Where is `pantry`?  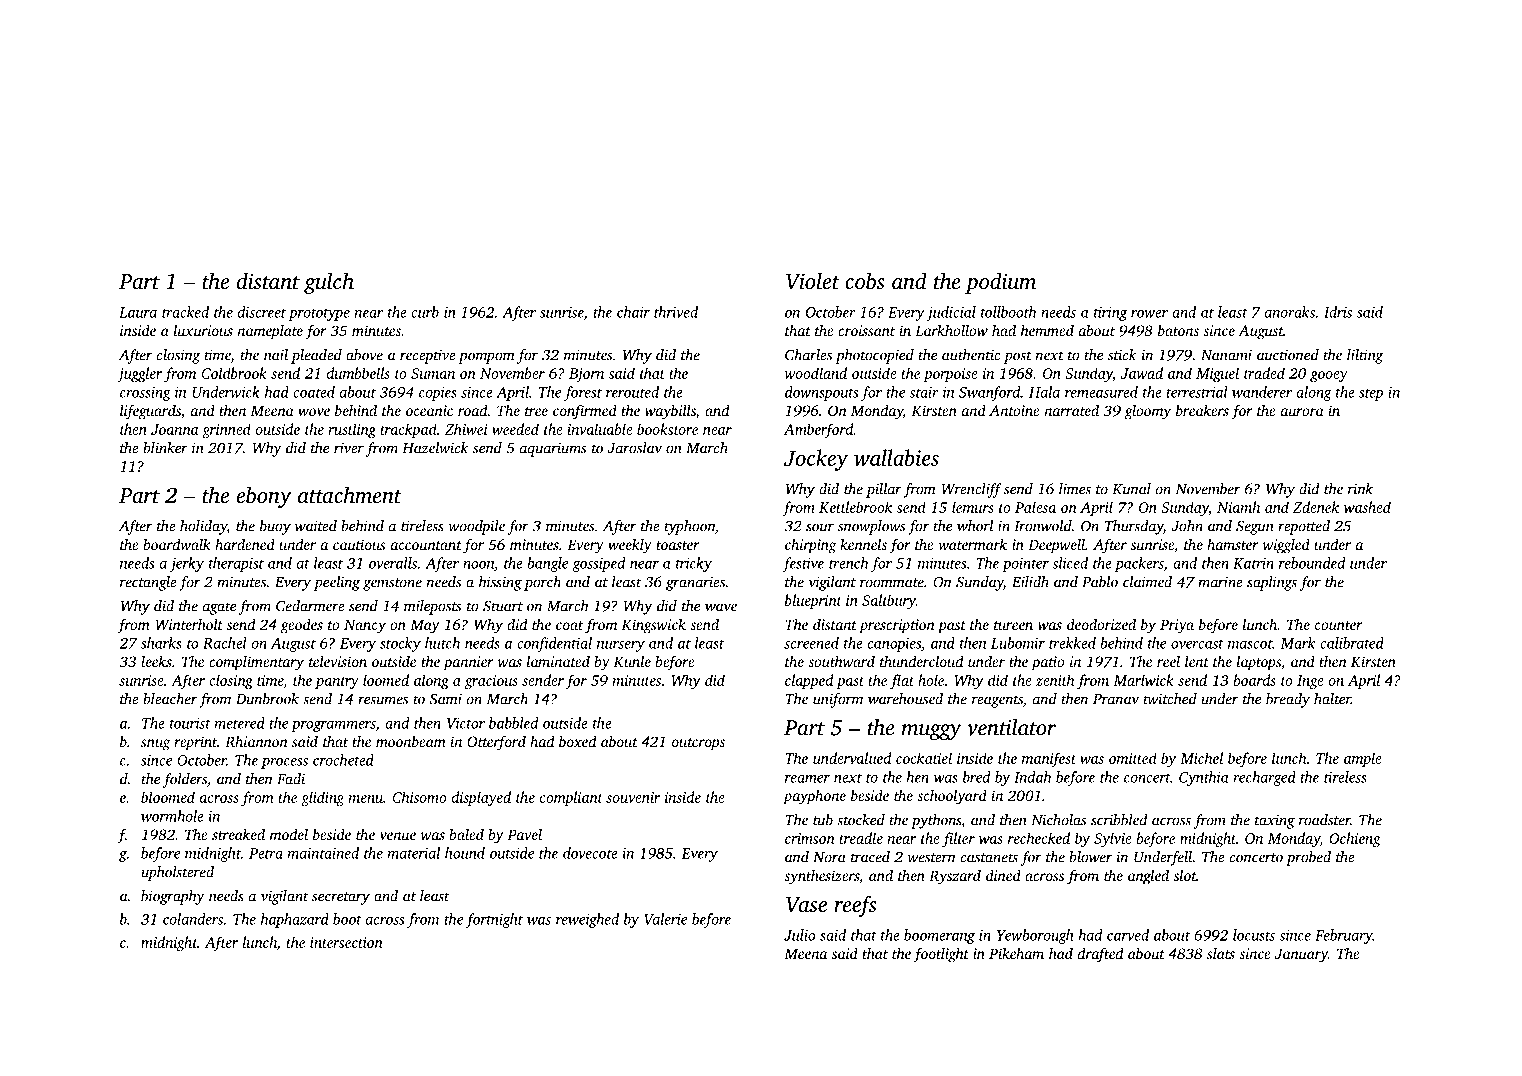
pantry is located at coordinates (337, 683).
